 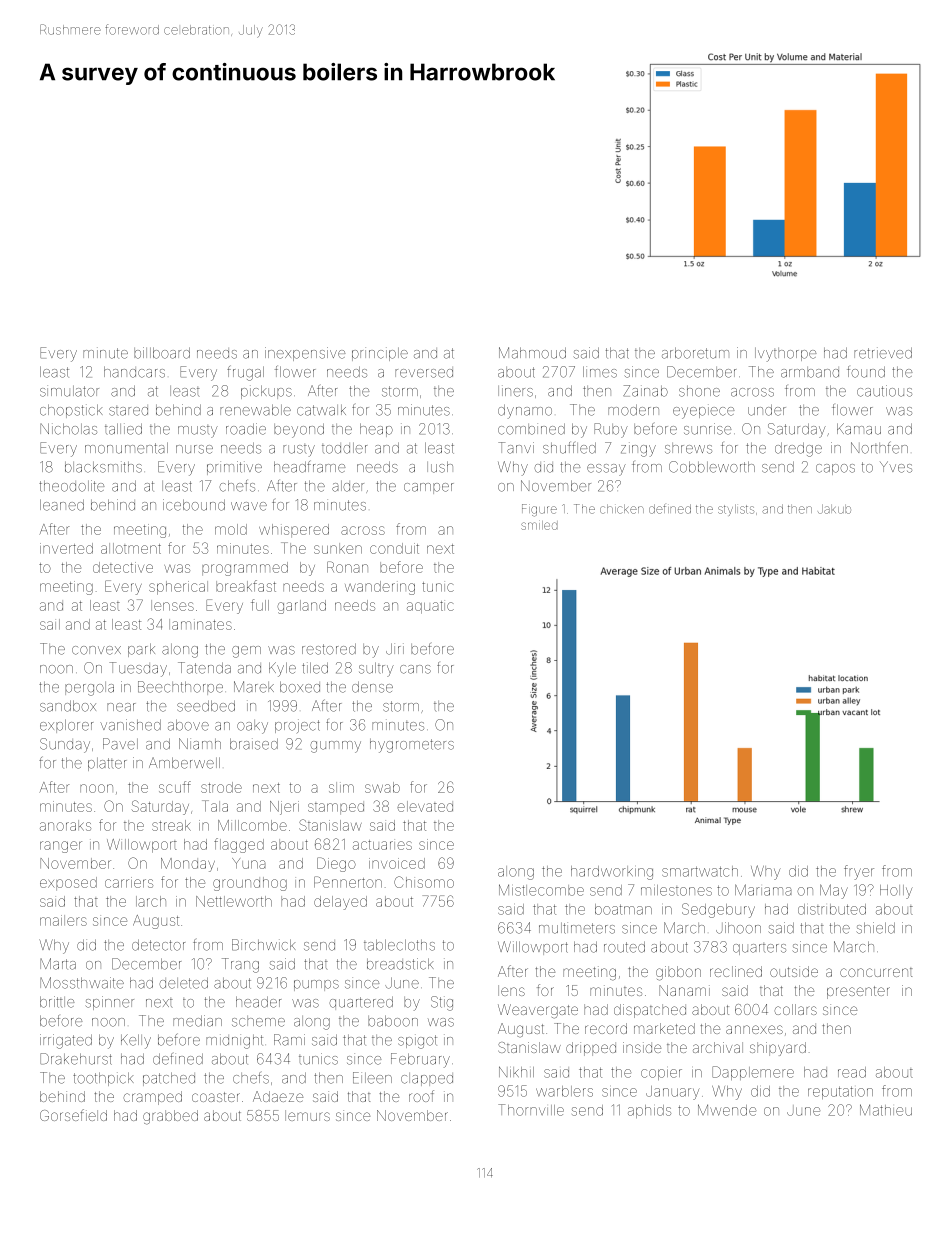 What do you see at coordinates (412, 746) in the screenshot?
I see `hygrometers` at bounding box center [412, 746].
